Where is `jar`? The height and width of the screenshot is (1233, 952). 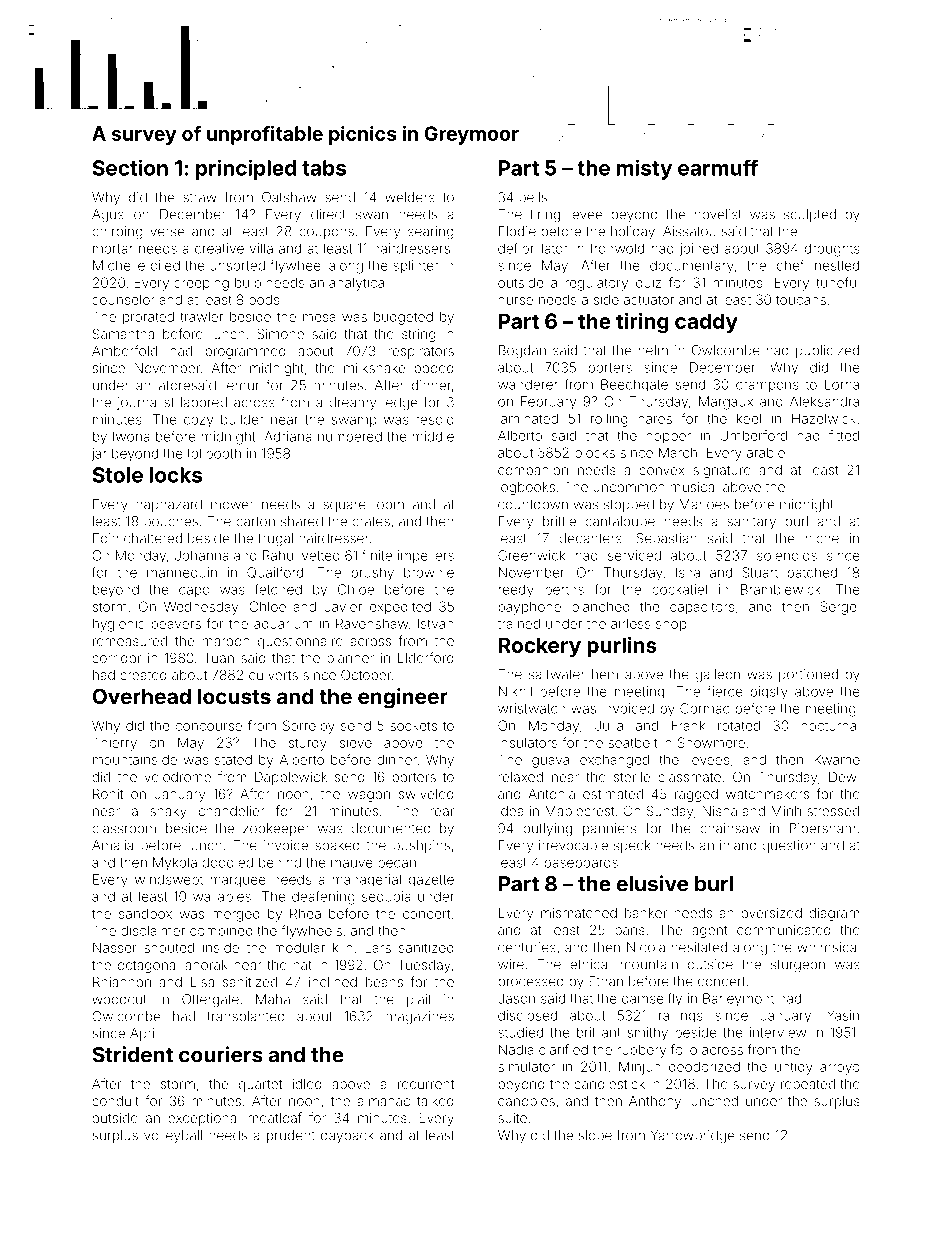 jar is located at coordinates (99, 454).
